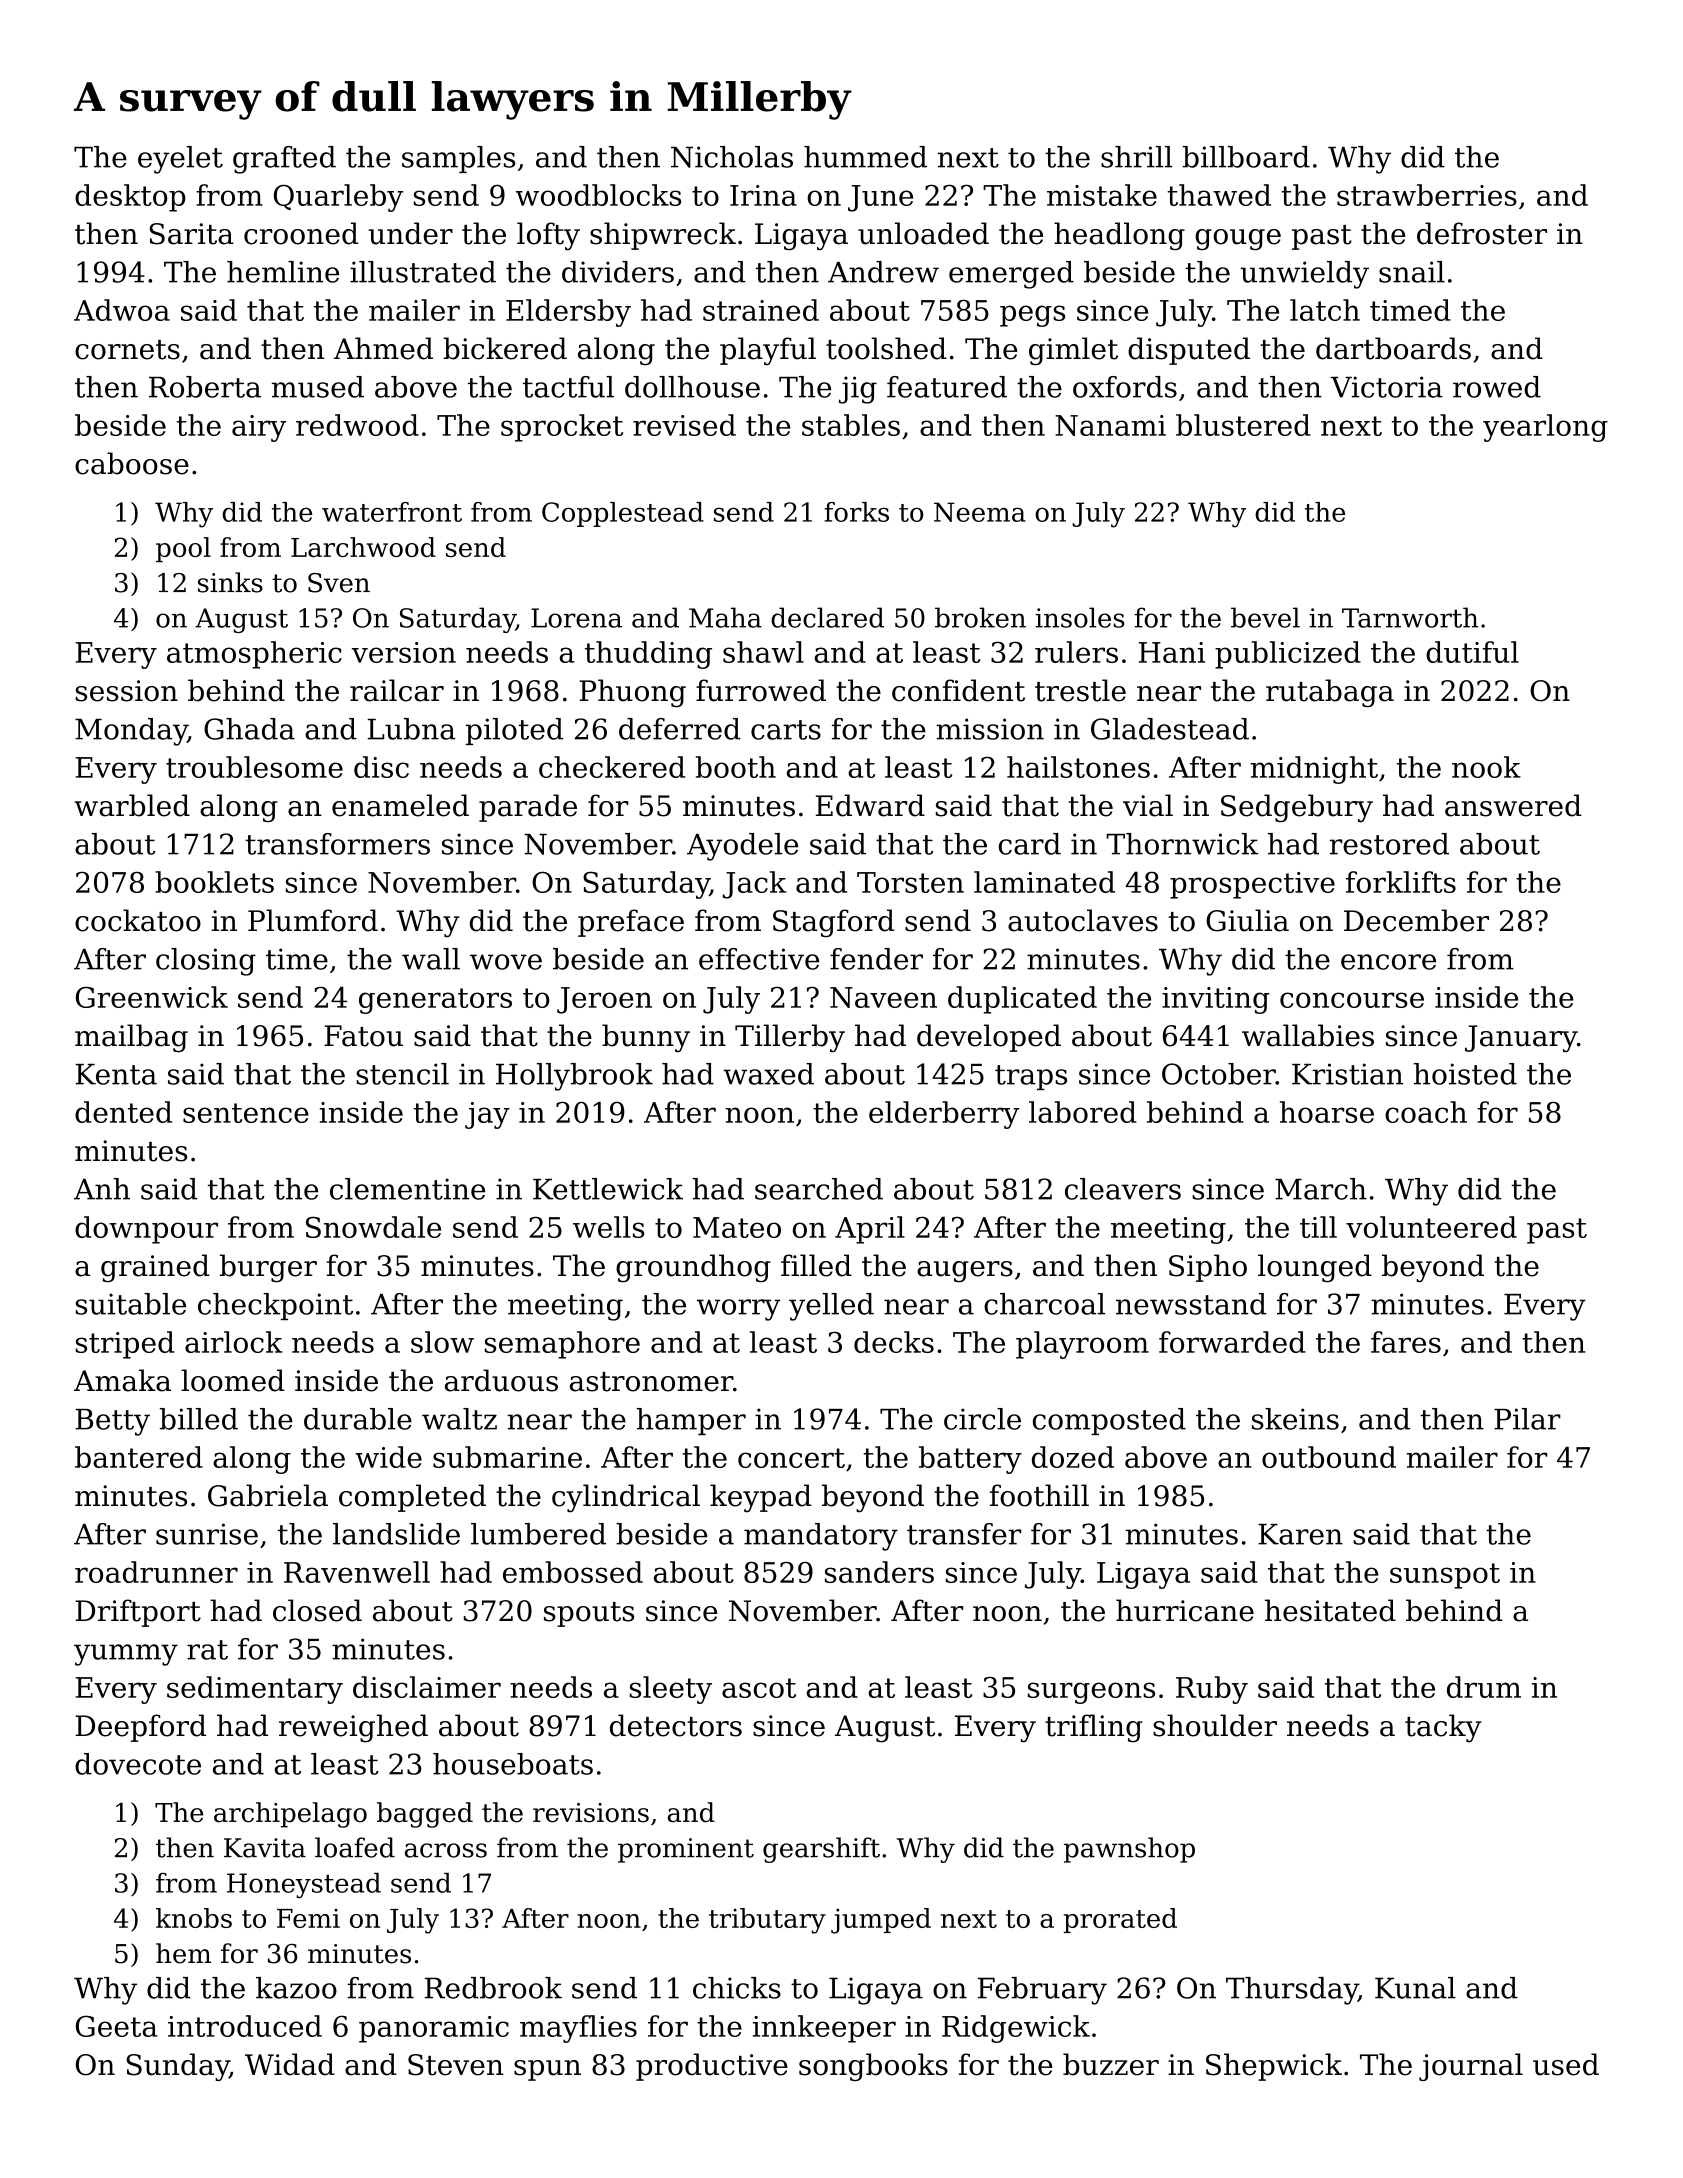 This screenshot has width=1683, height=2178. I want to click on December, so click(1416, 920).
